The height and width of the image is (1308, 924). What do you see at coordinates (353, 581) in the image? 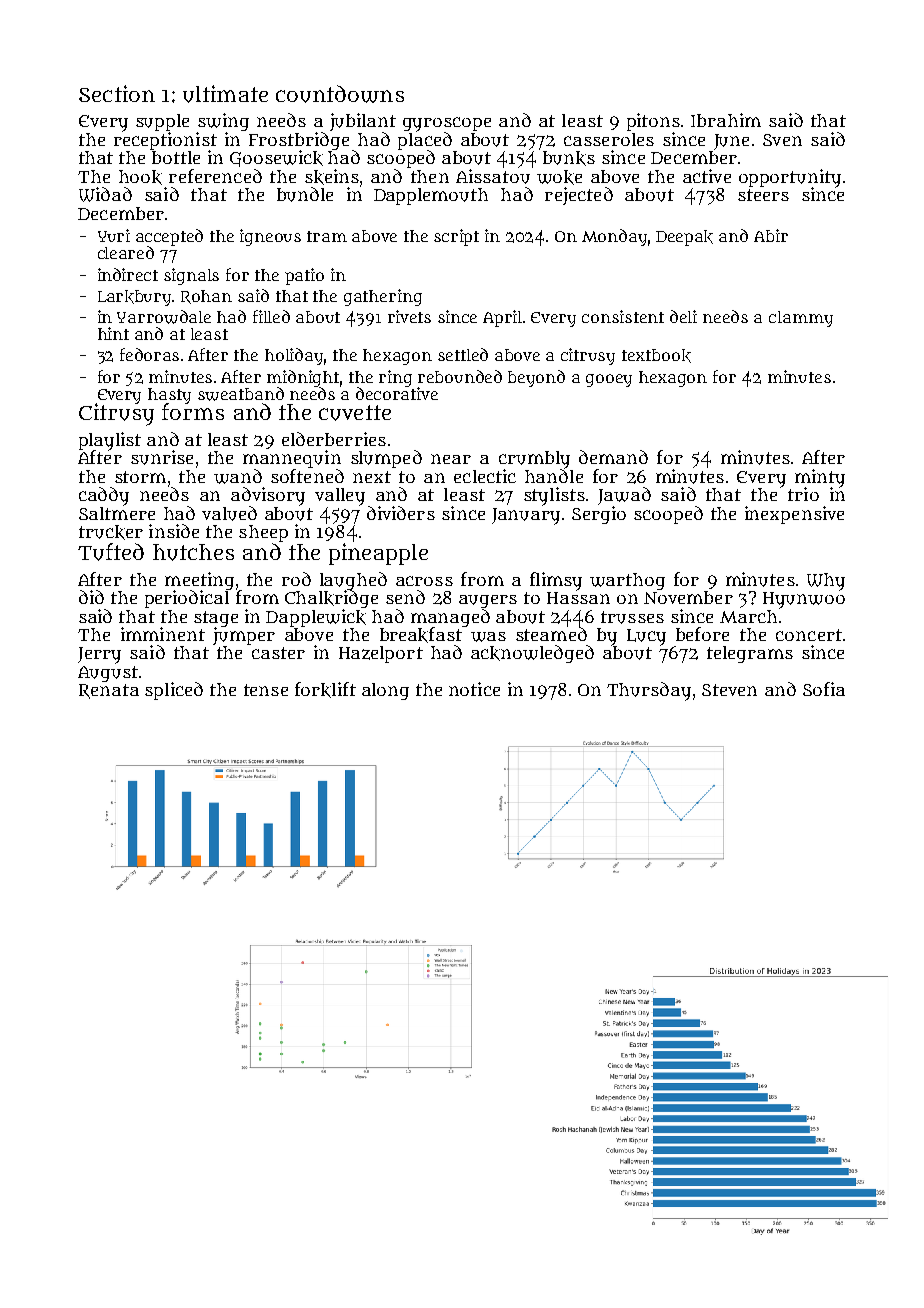
I see `laughed` at bounding box center [353, 581].
